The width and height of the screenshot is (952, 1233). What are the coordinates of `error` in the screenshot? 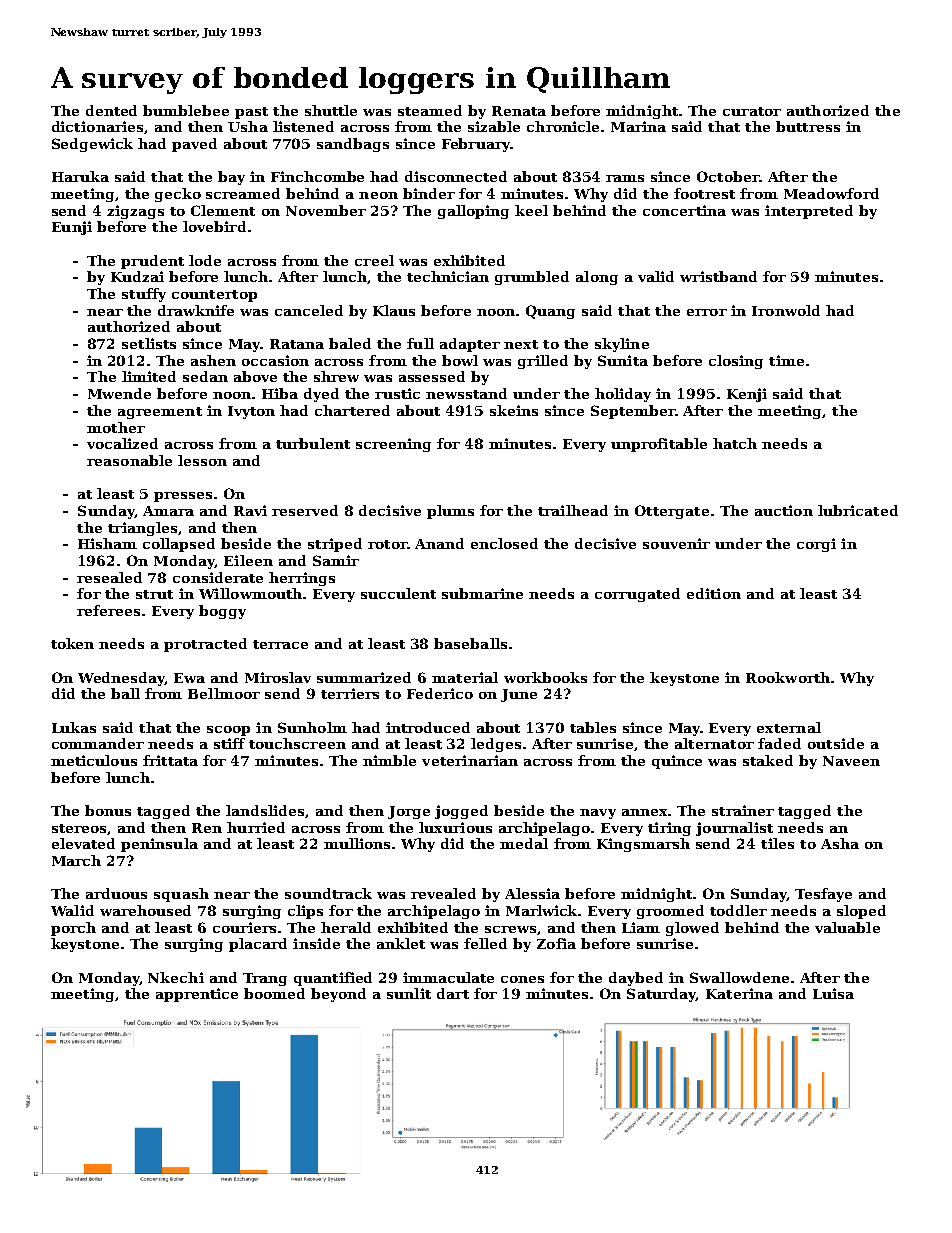 It's located at (707, 312).
